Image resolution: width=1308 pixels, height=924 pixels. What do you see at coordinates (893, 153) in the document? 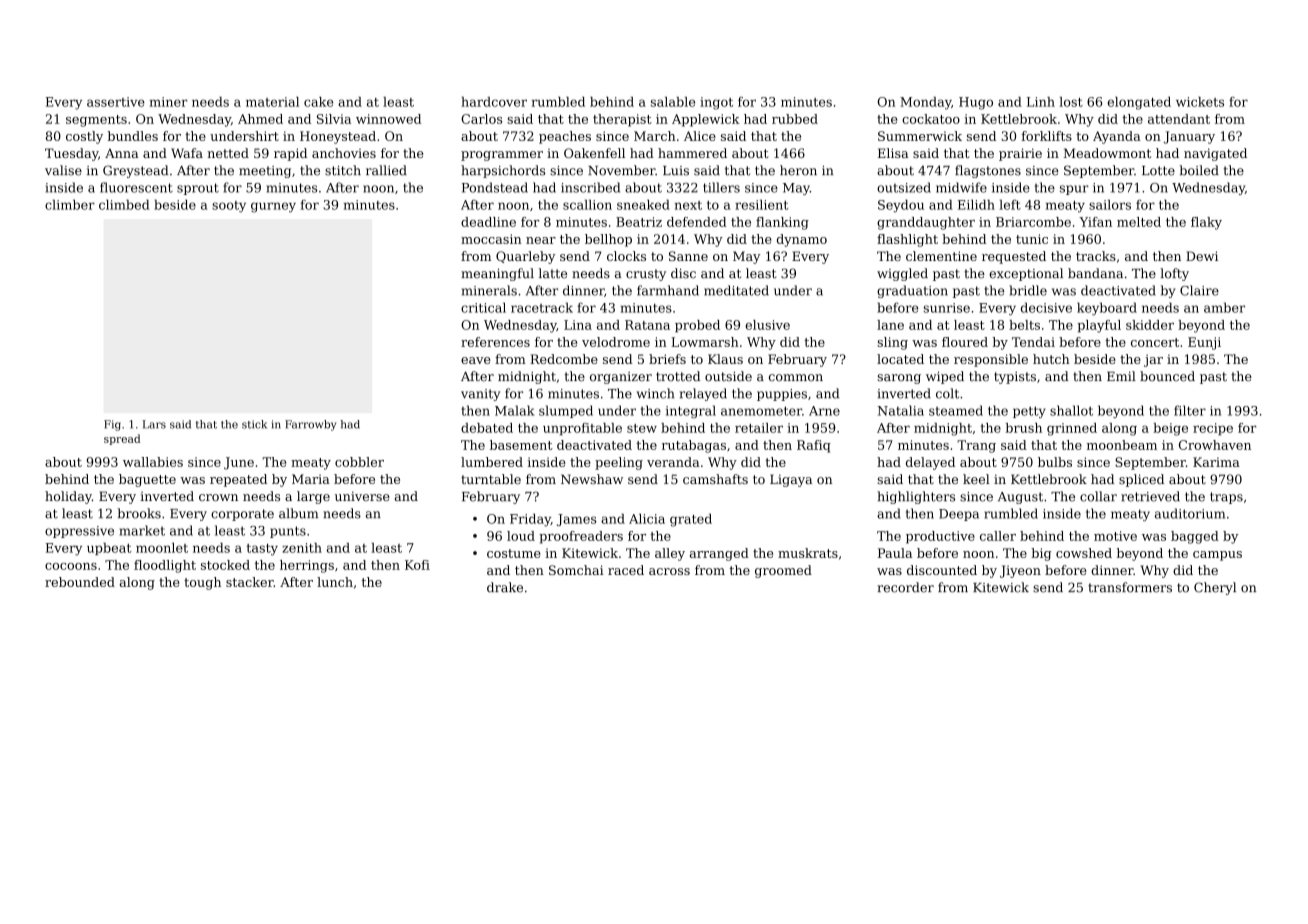
I see `Elisa` at bounding box center [893, 153].
